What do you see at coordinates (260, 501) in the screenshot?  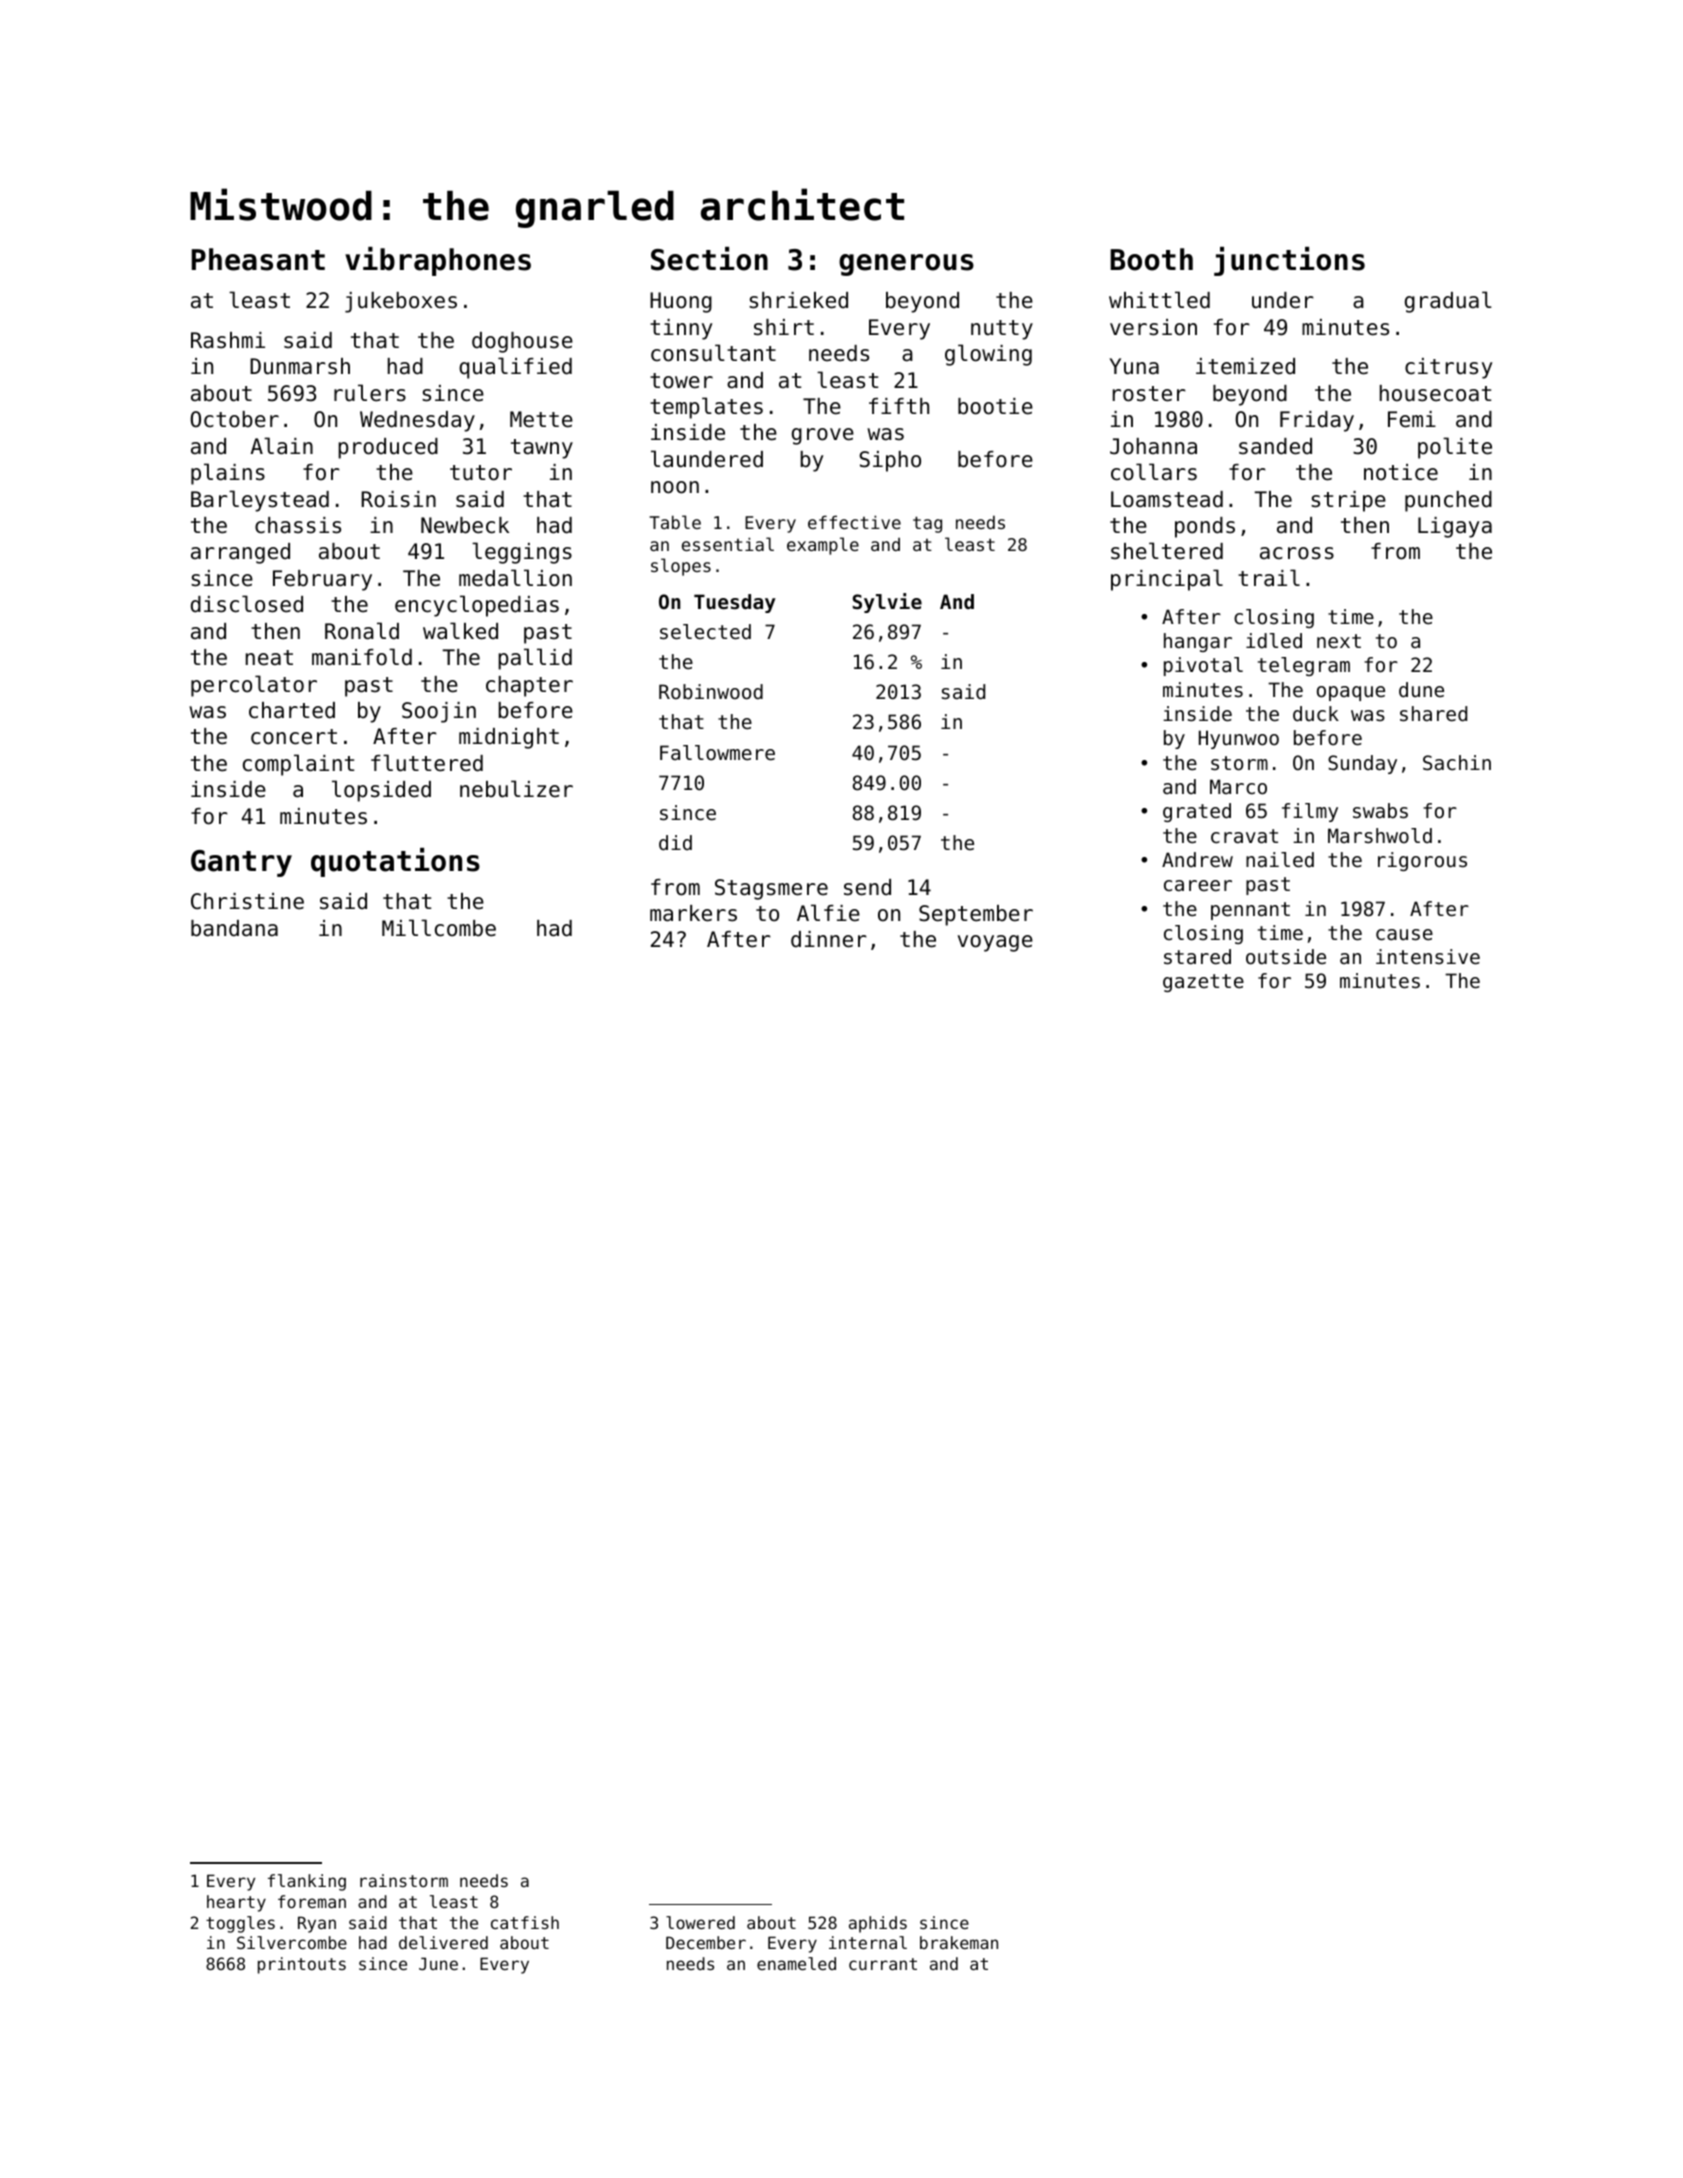 I see `Barleystead` at bounding box center [260, 501].
